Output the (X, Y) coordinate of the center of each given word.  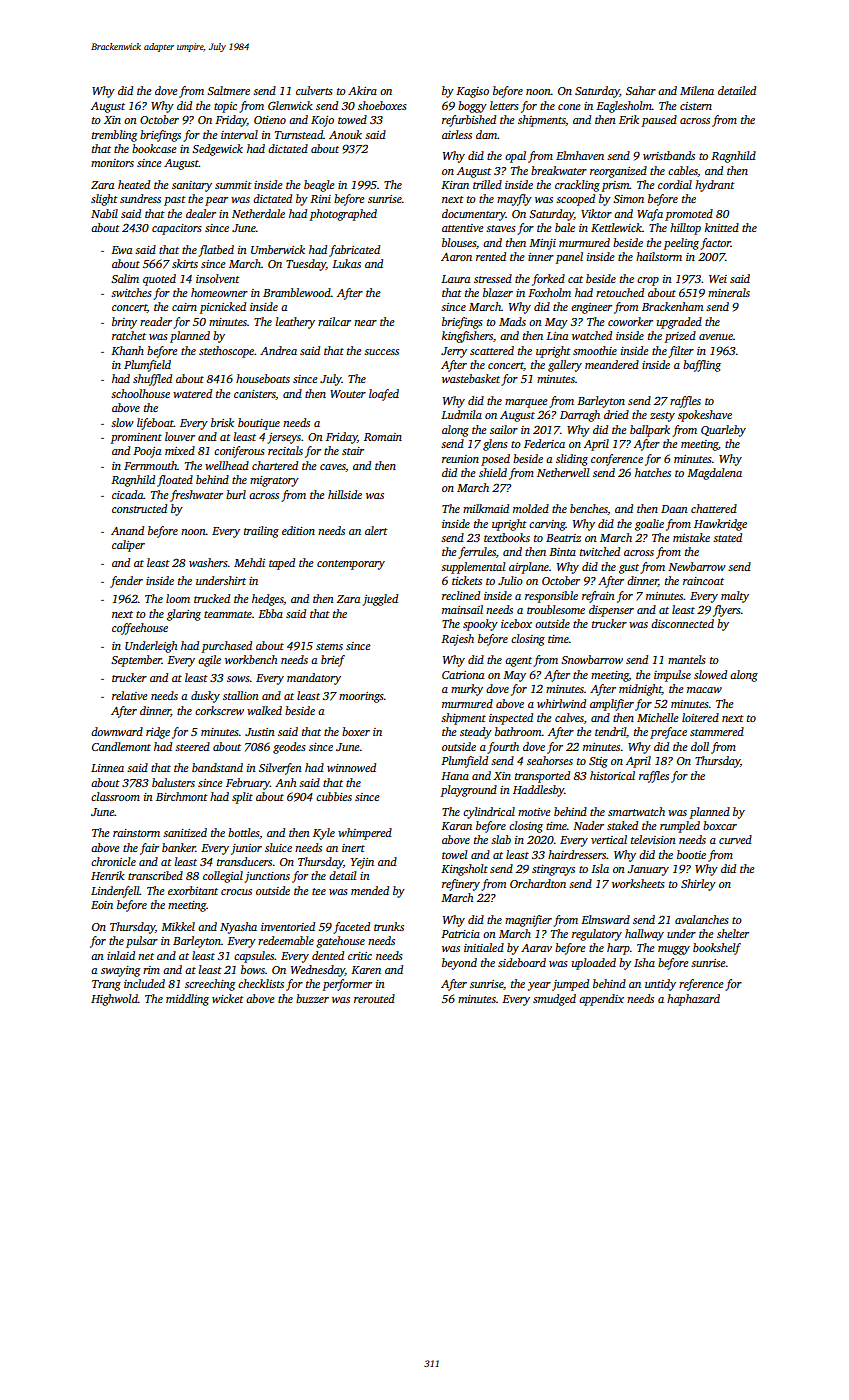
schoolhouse (140, 393)
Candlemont (121, 746)
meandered (612, 364)
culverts (314, 90)
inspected (511, 719)
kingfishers (467, 337)
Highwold (114, 1000)
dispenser (611, 611)
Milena (697, 90)
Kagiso (472, 92)
